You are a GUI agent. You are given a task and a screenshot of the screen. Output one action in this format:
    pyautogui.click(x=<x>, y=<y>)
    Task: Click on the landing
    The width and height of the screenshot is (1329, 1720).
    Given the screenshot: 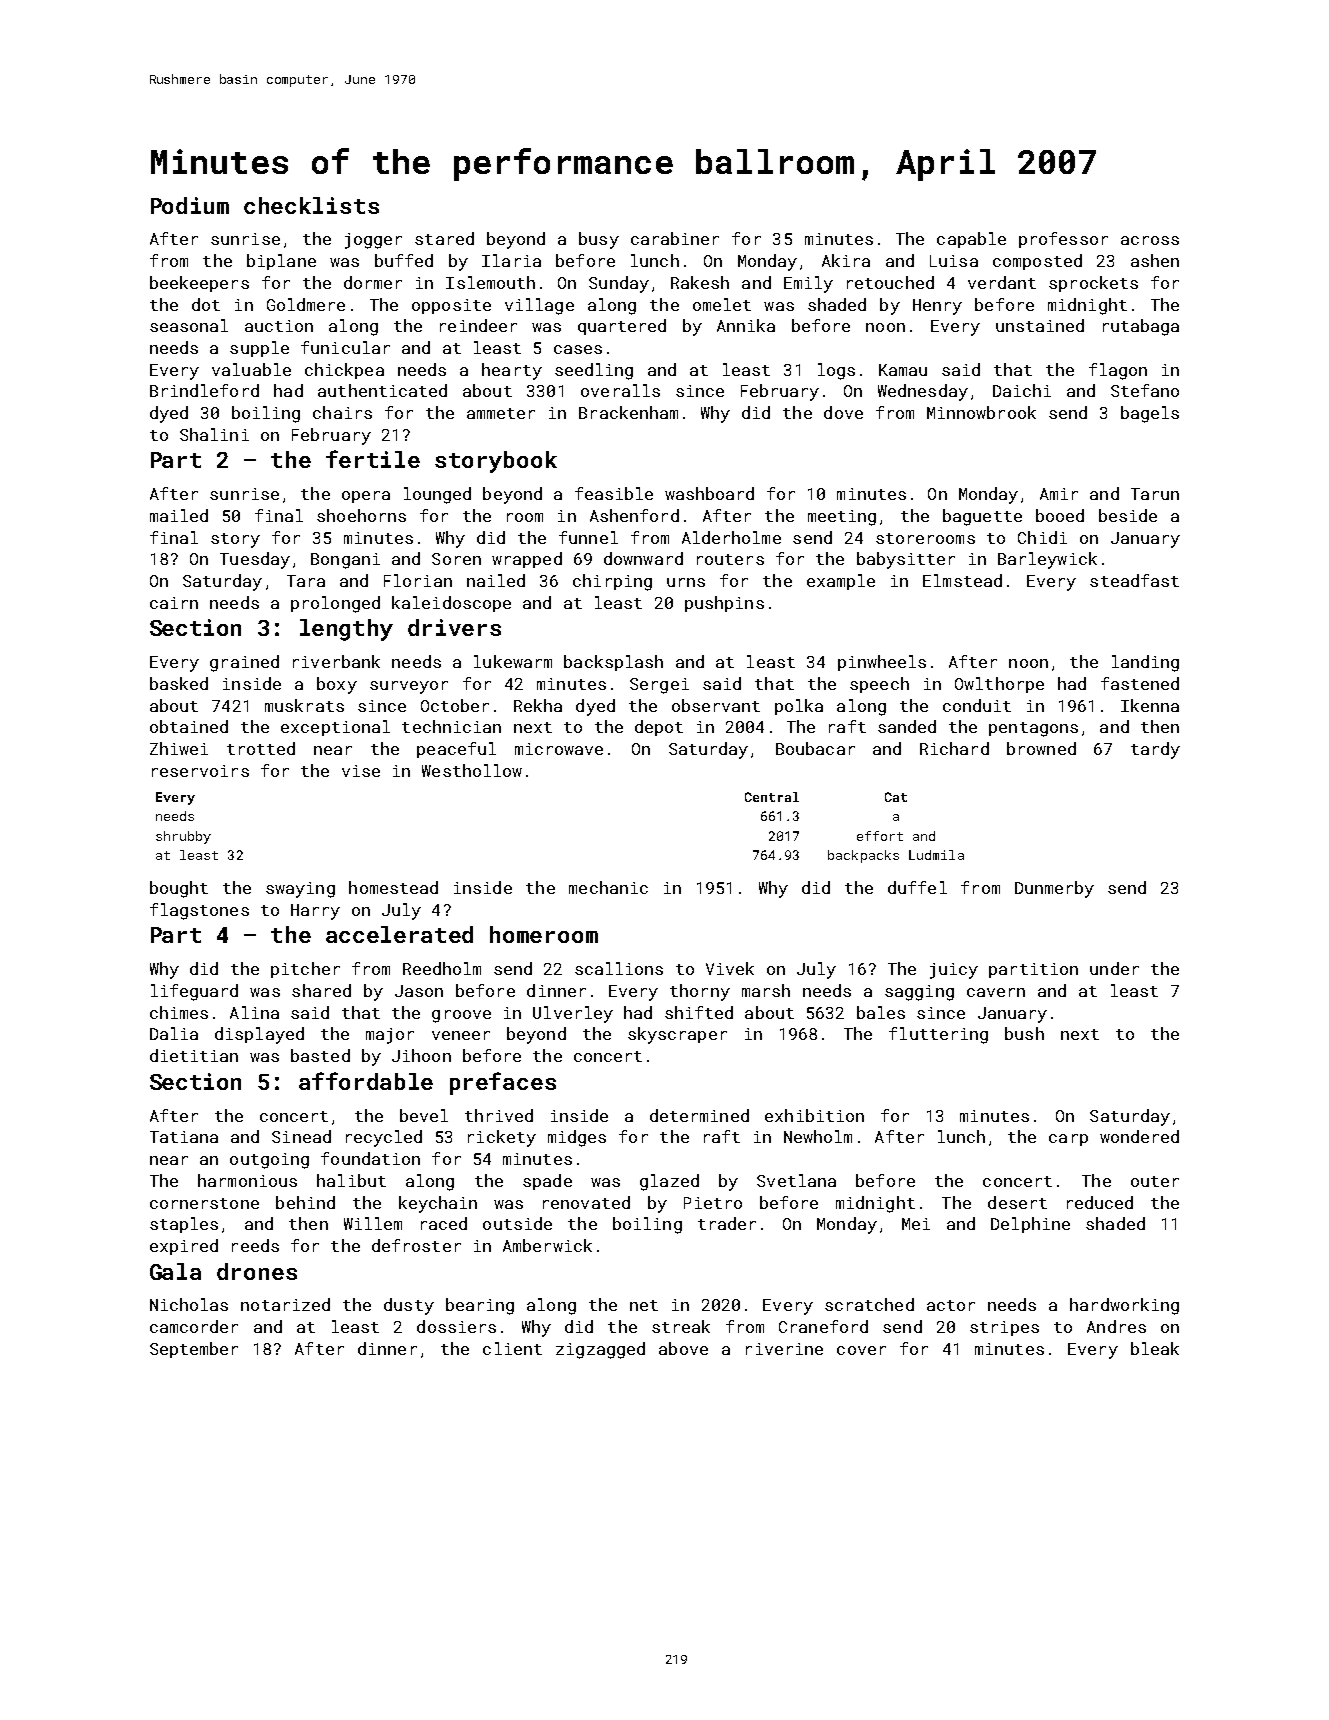 What is the action you would take?
    pyautogui.click(x=1145, y=663)
